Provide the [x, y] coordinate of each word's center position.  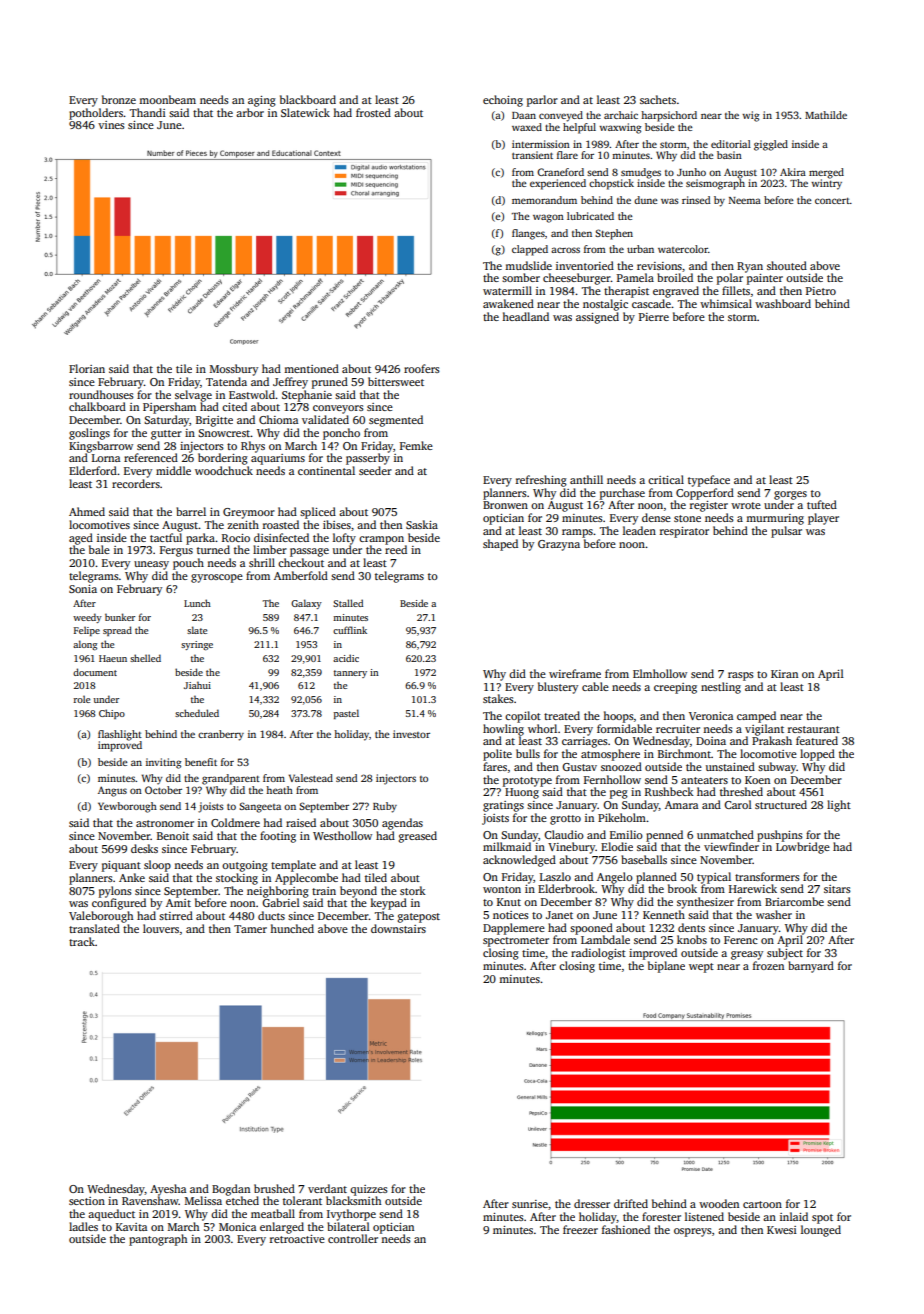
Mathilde [826, 115]
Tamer [250, 929]
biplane [666, 967]
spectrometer [516, 942]
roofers [422, 368]
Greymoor [249, 513]
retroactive [297, 1239]
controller [353, 1238]
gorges [790, 495]
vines [111, 125]
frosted [373, 112]
